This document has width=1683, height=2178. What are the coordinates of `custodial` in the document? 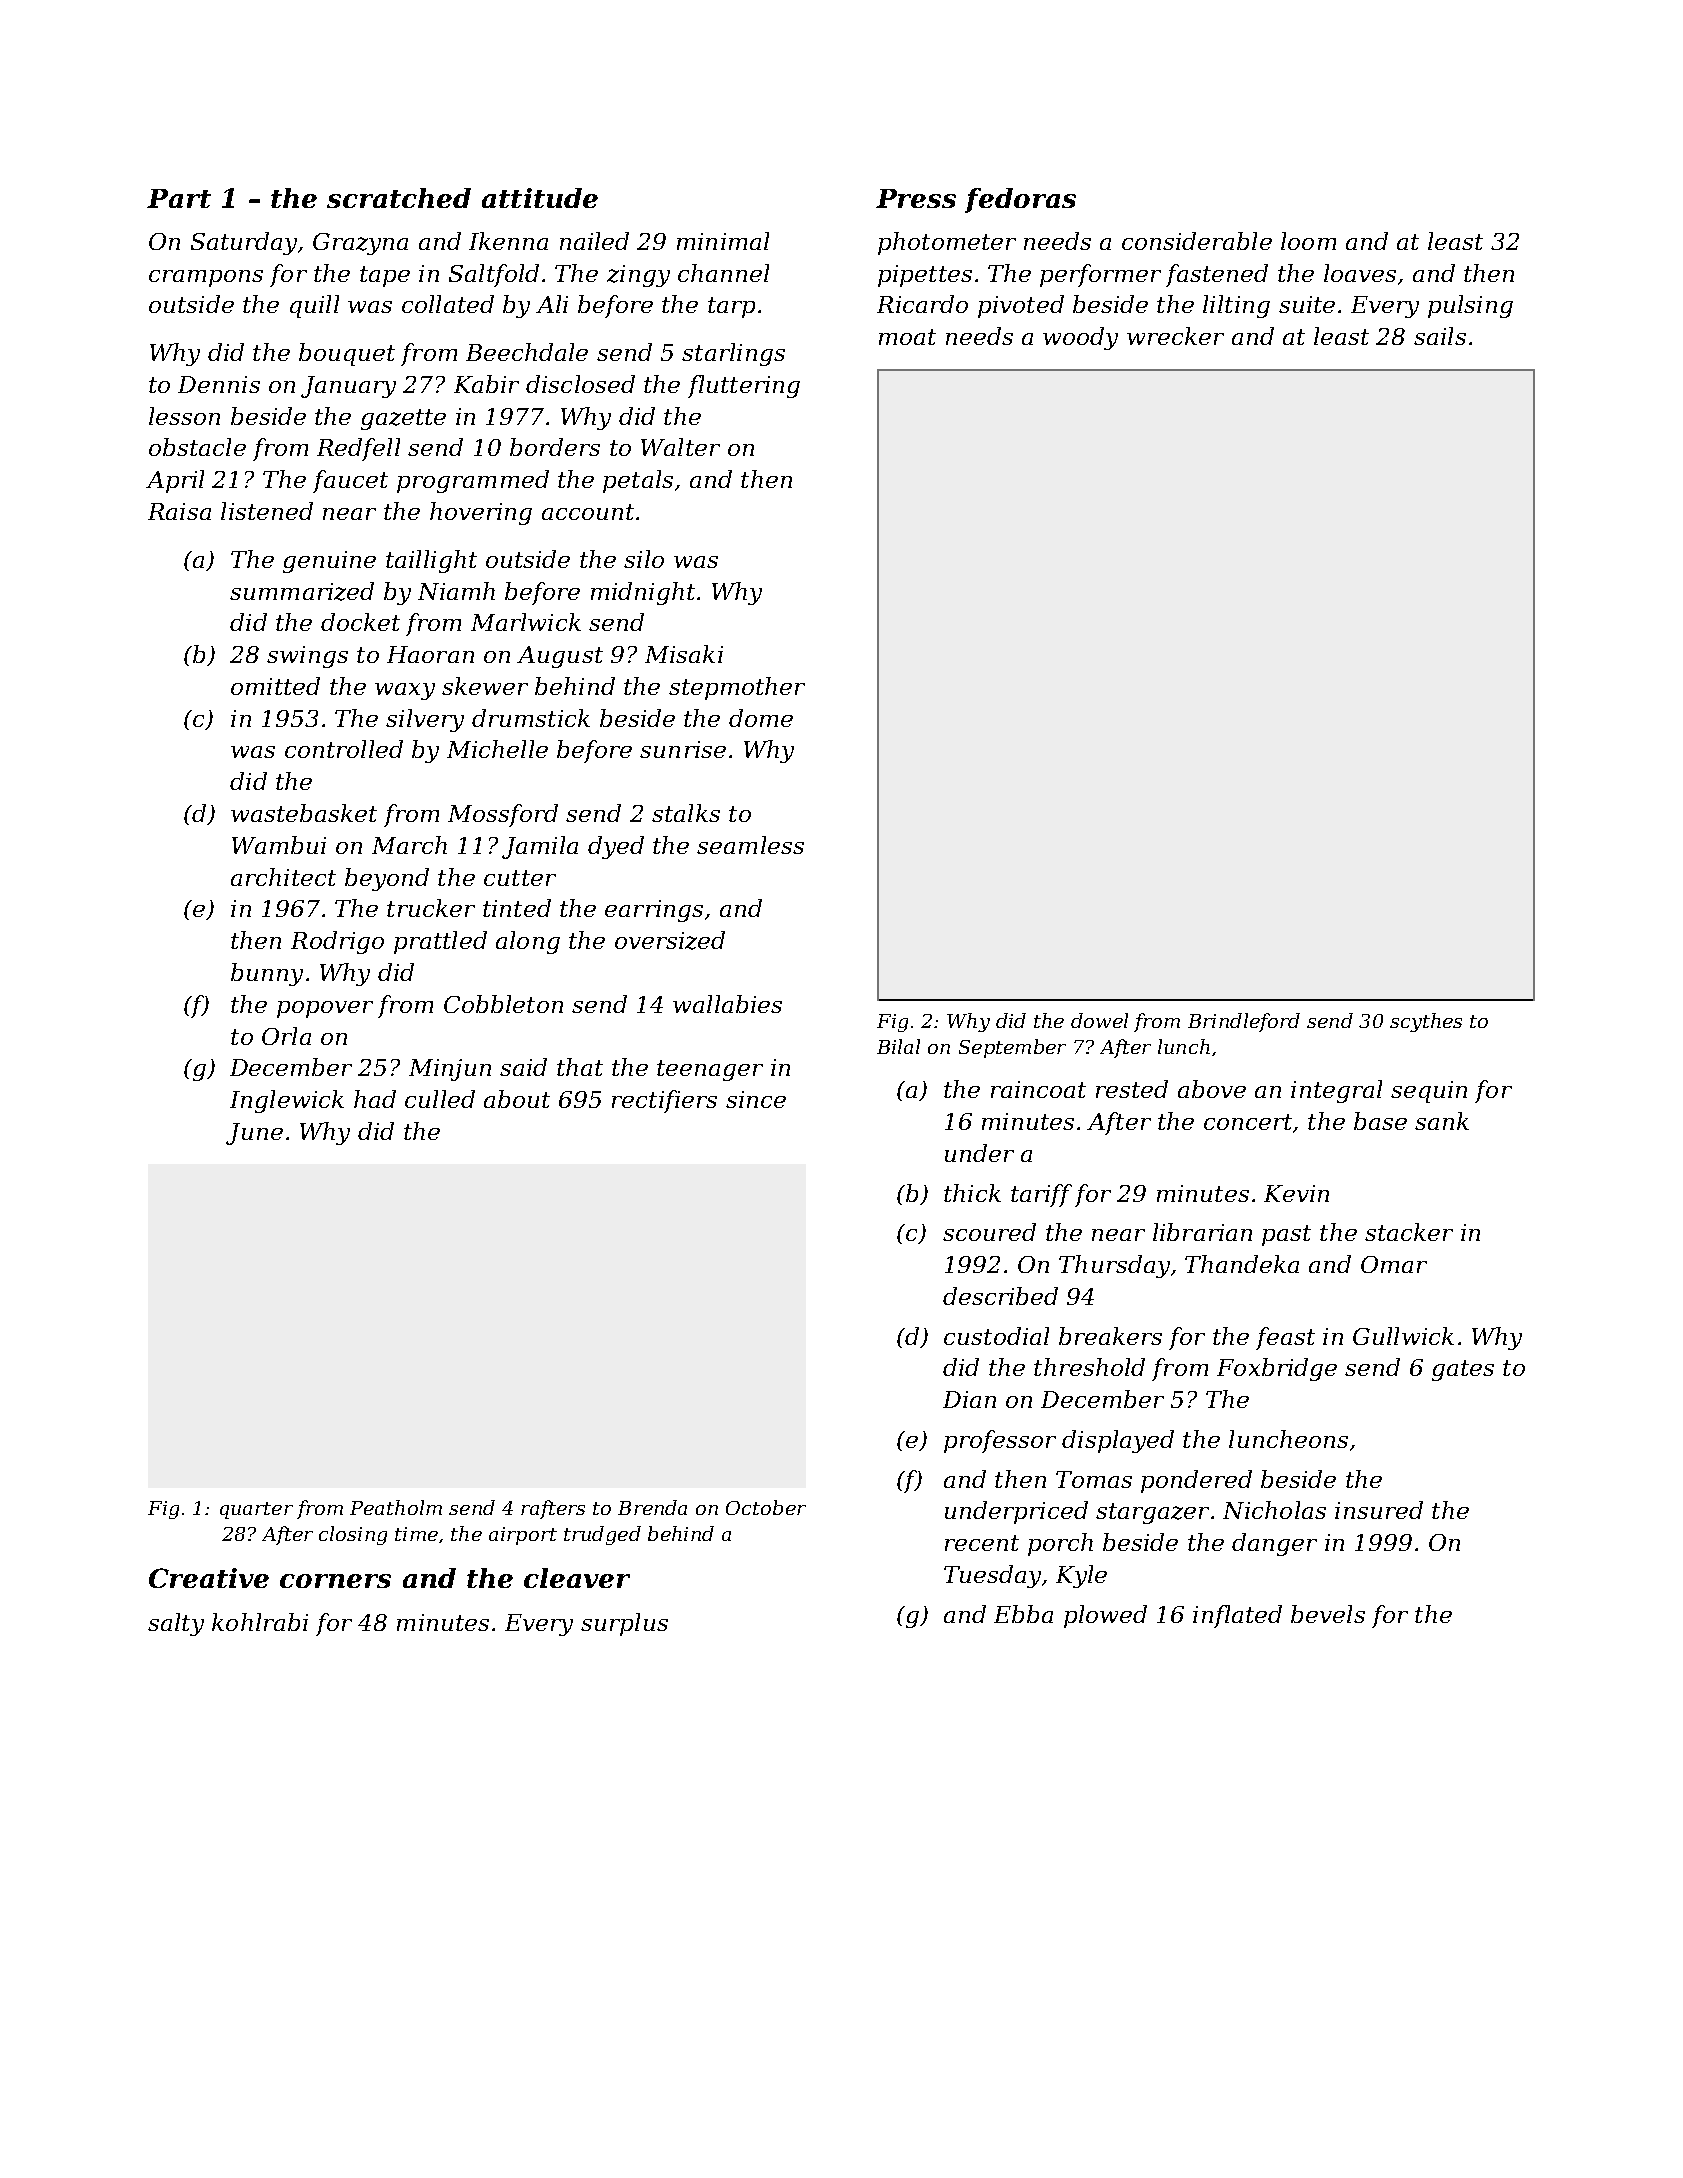 It's located at (996, 1336).
